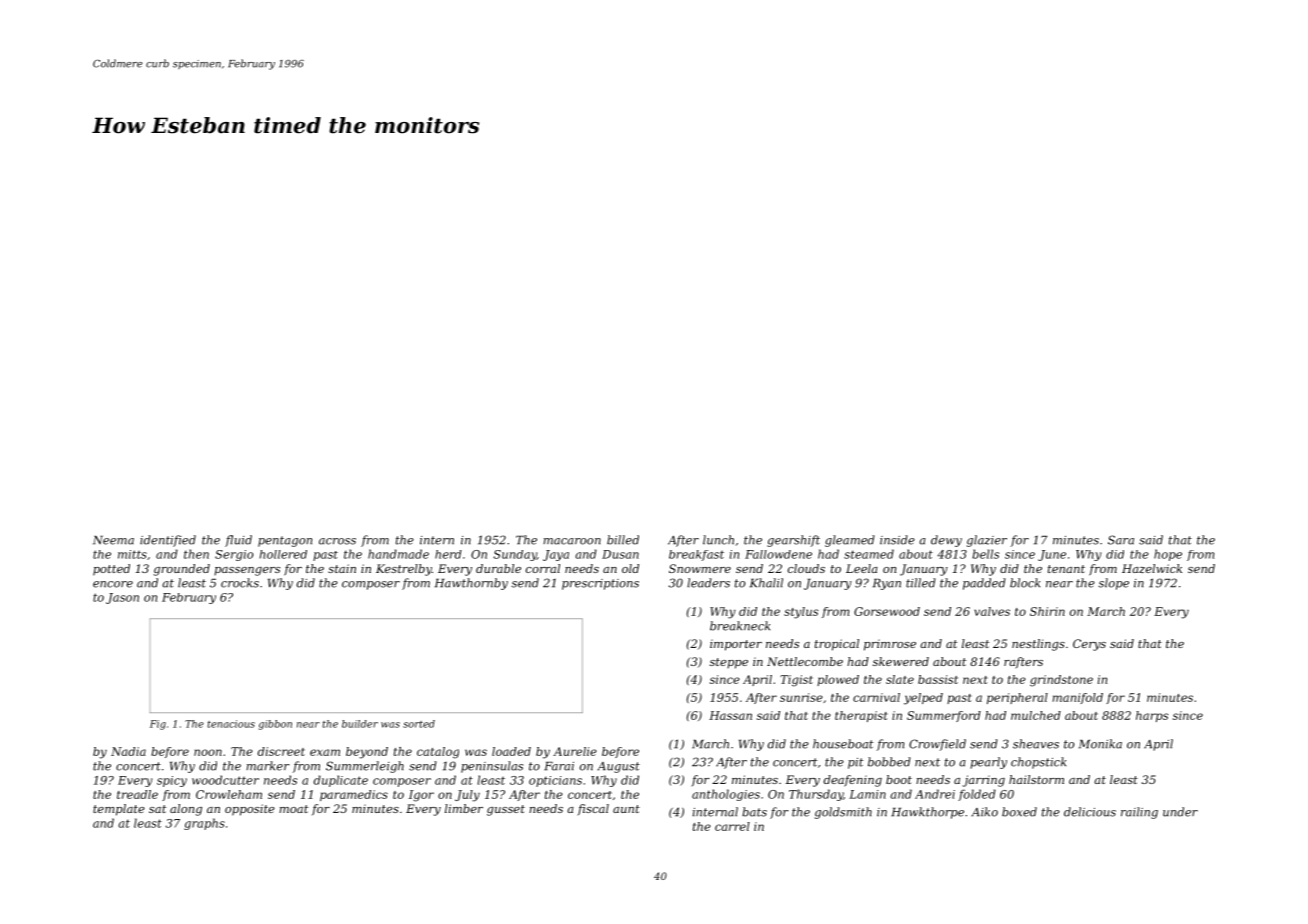 This screenshot has height=924, width=1308. What do you see at coordinates (158, 725) in the screenshot?
I see `Fig` at bounding box center [158, 725].
